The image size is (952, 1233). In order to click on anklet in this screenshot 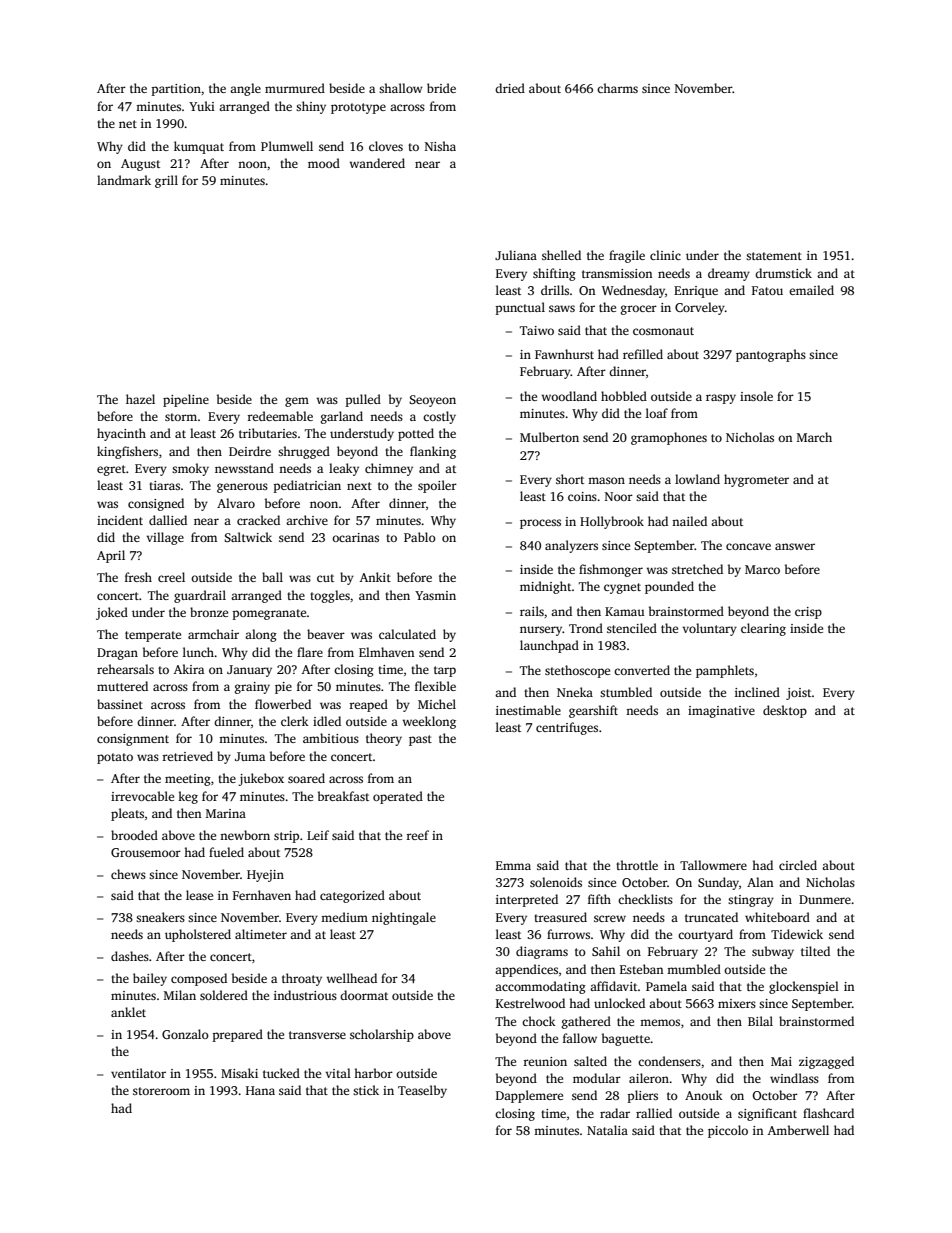, I will do `click(128, 1012)`.
